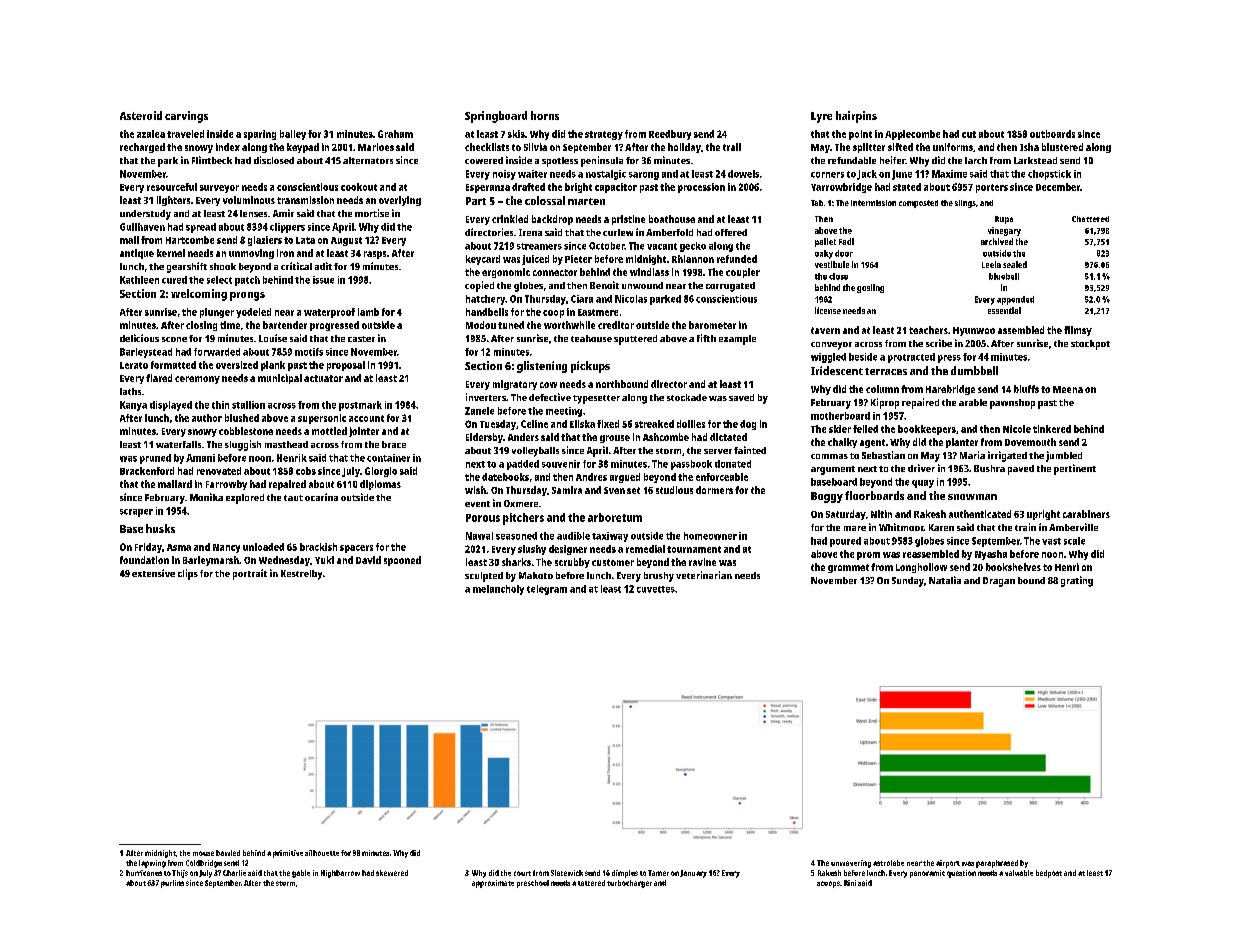 This screenshot has width=1233, height=952. I want to click on renovated, so click(219, 471).
